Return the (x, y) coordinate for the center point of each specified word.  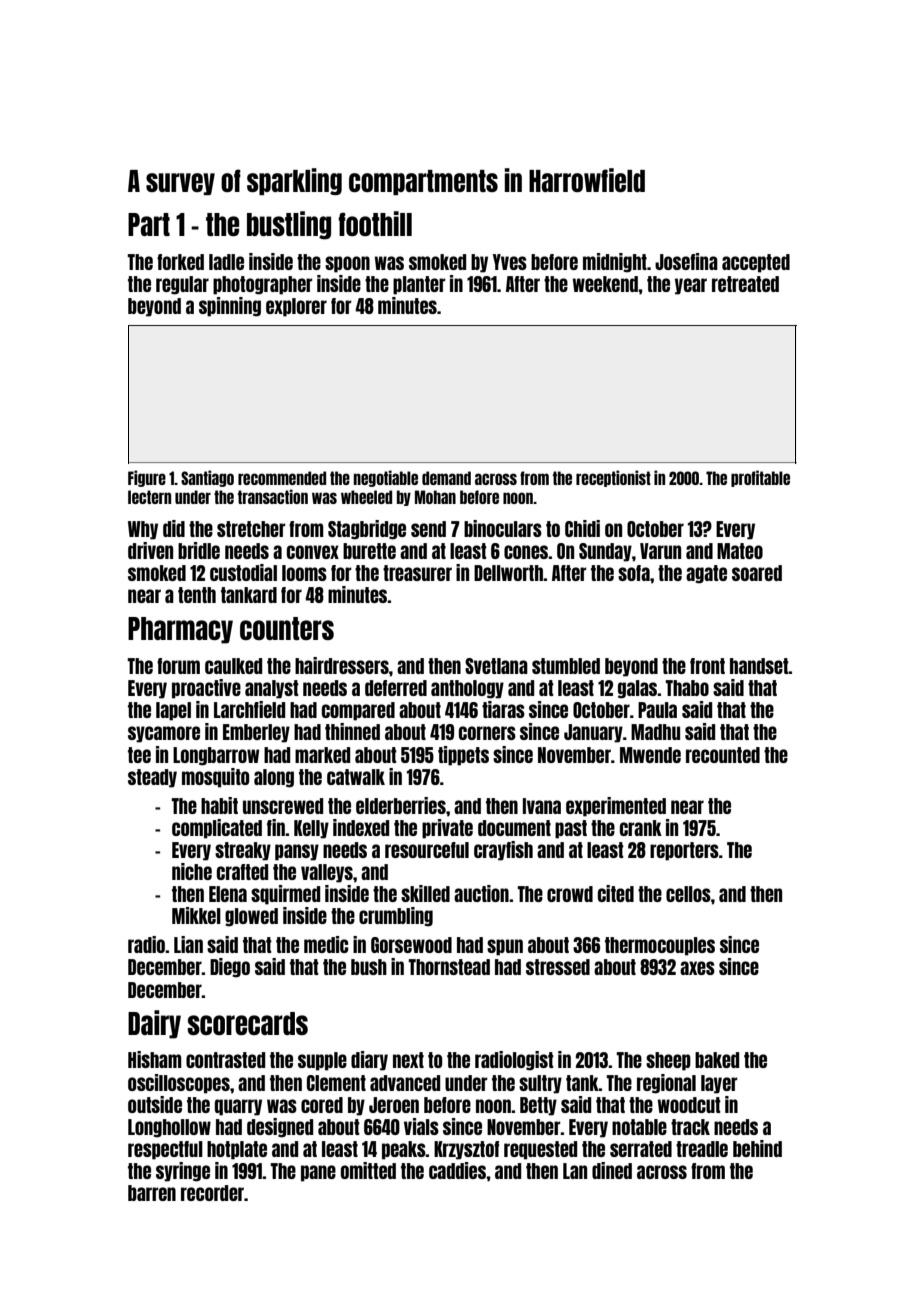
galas (638, 689)
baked (717, 1060)
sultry (540, 1084)
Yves (510, 262)
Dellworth (508, 573)
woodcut (689, 1105)
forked (180, 262)
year (691, 286)
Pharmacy (180, 630)
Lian (188, 944)
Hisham (155, 1059)
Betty (538, 1106)
